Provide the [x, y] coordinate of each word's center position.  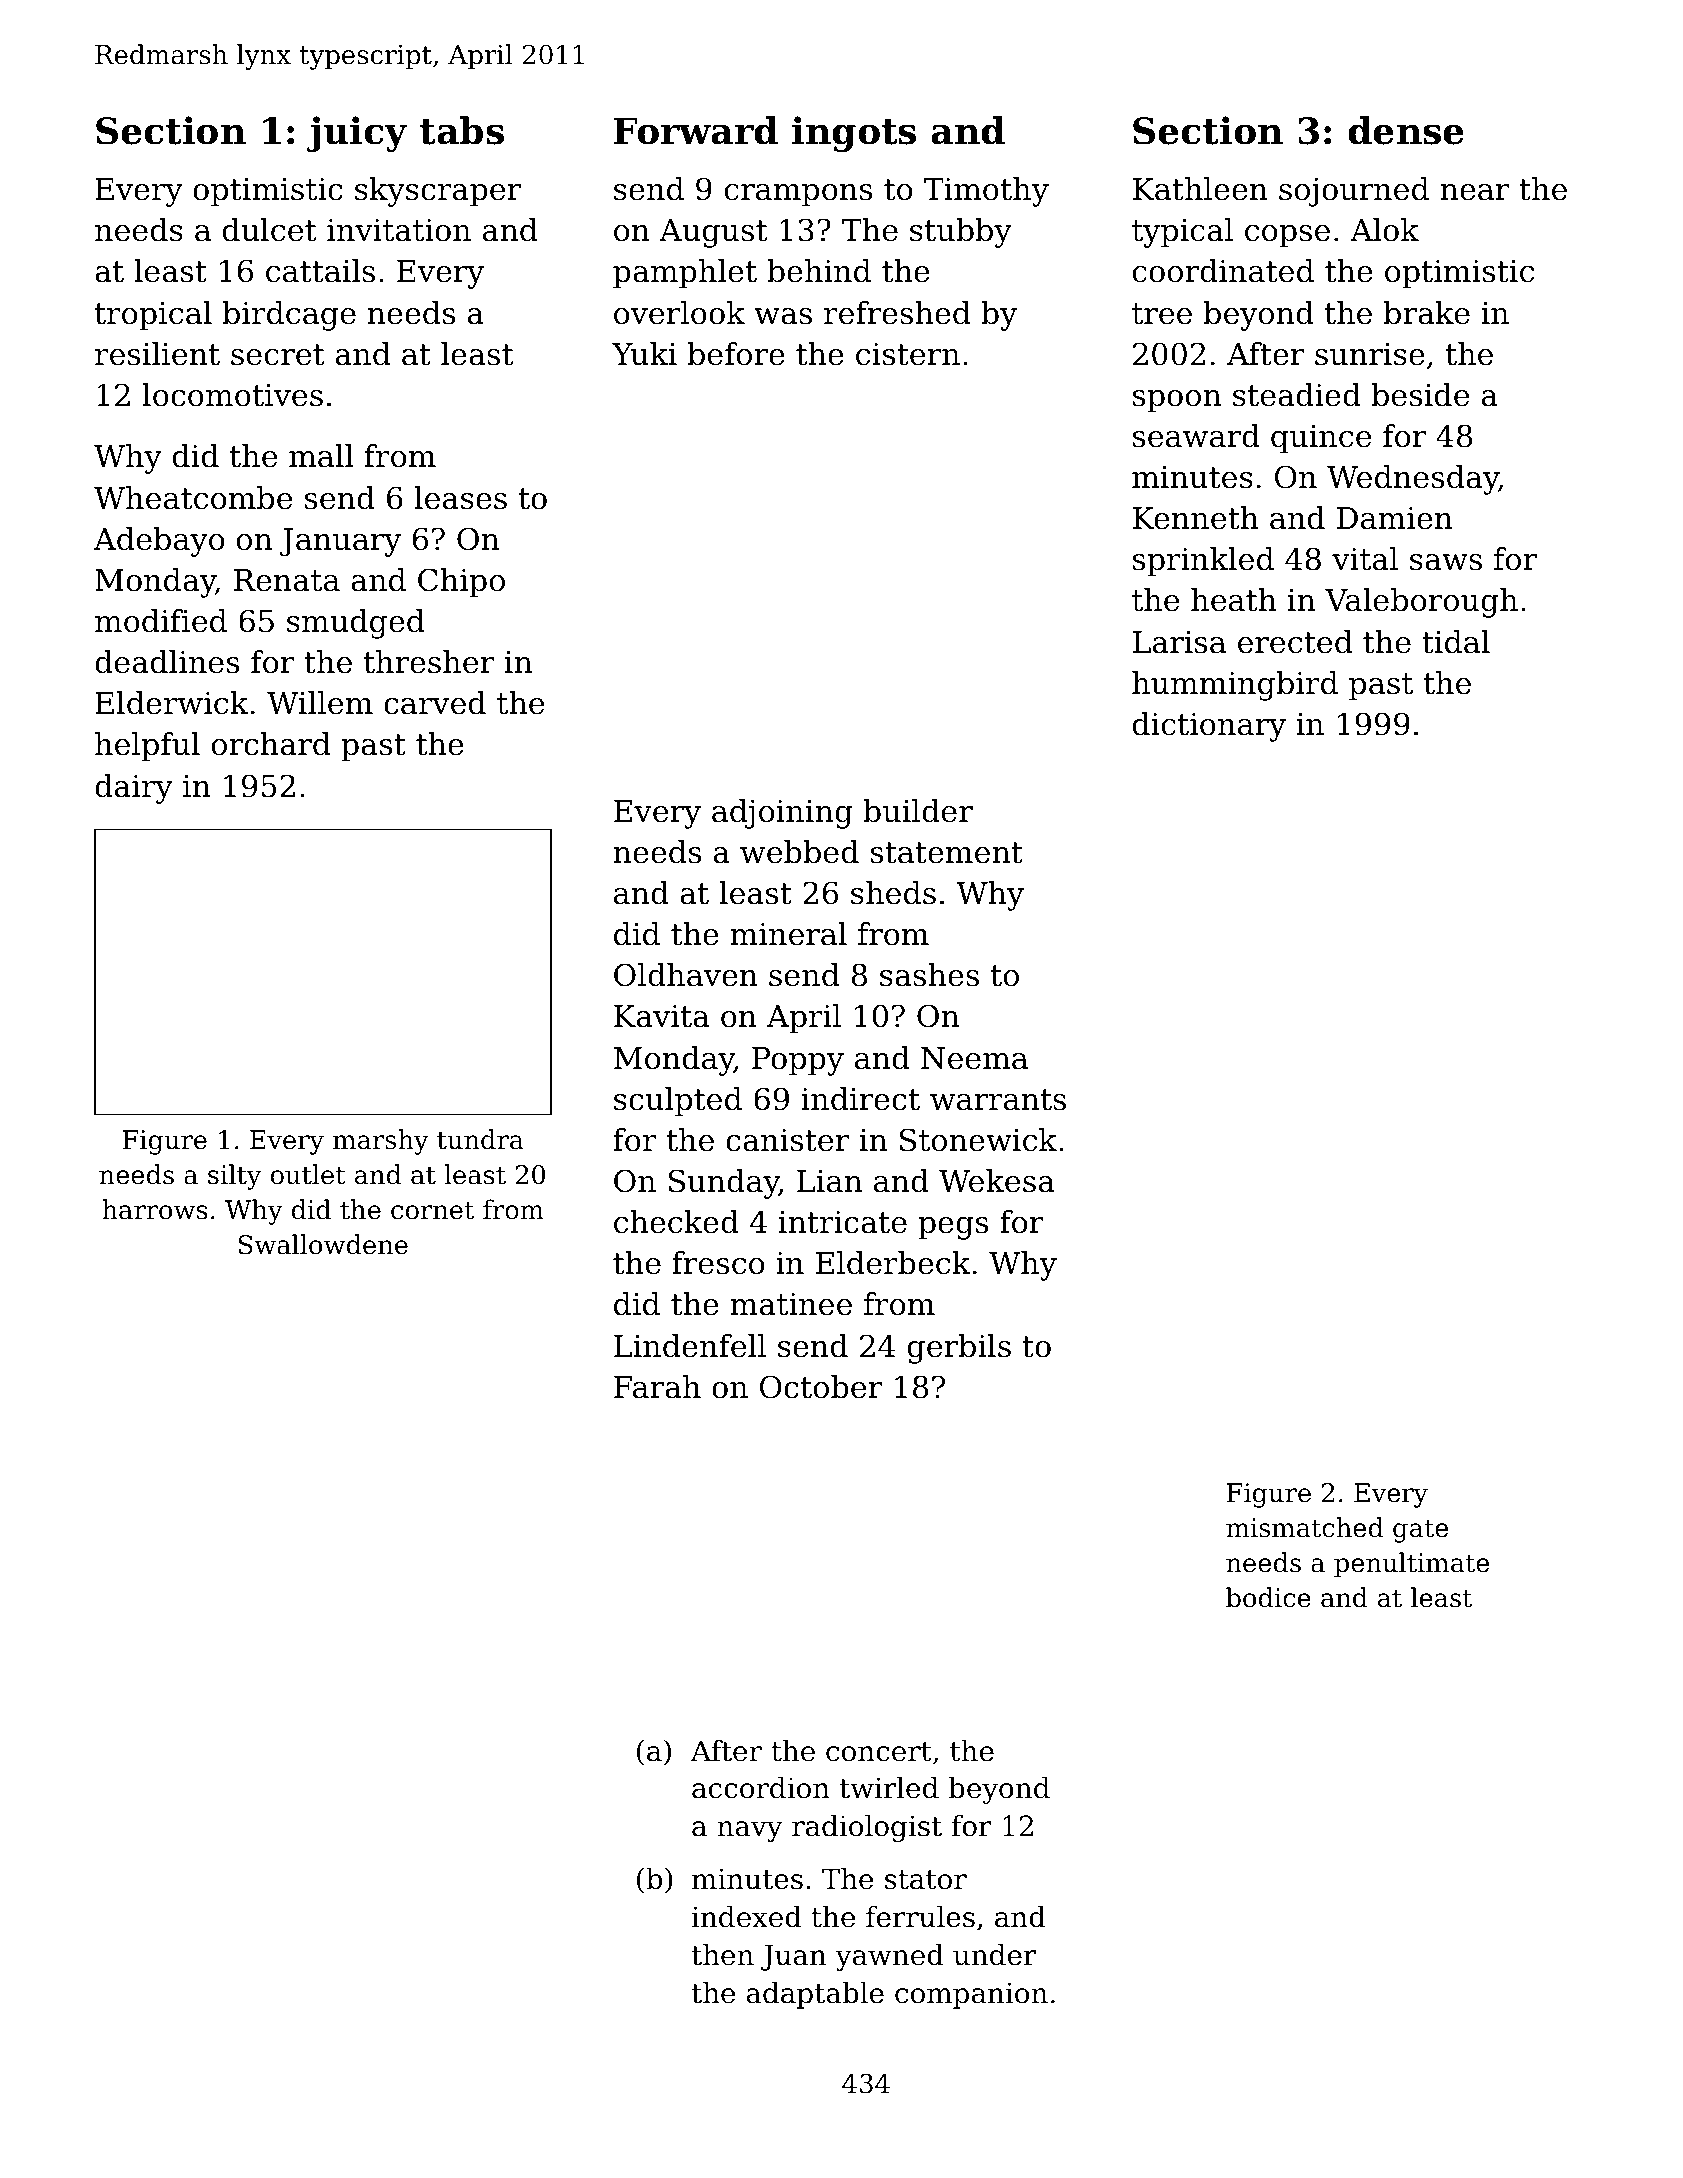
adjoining [782, 814]
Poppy [798, 1061]
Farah [657, 1387]
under [994, 1955]
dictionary [1209, 727]
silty [234, 1177]
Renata [287, 580]
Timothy [986, 192]
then [723, 1955]
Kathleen [1200, 189]
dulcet [270, 230]
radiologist [867, 1828]
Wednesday [1413, 480]
